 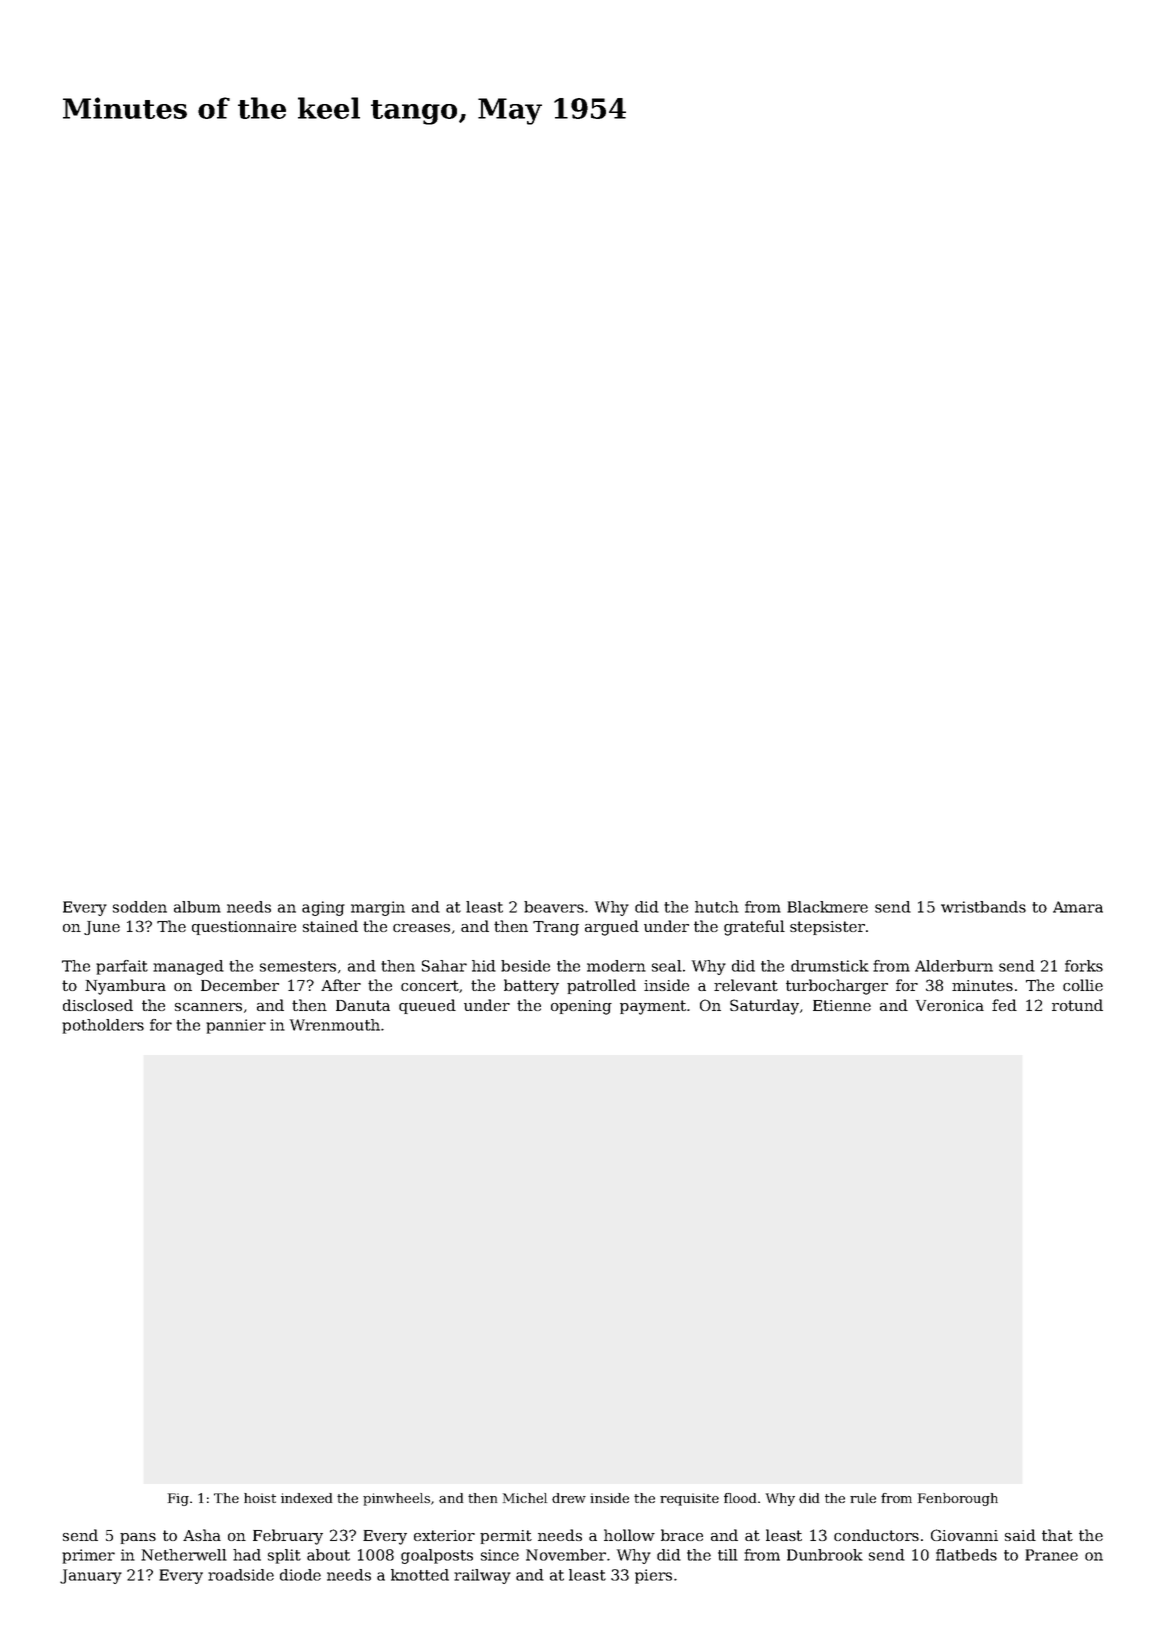 I want to click on December, so click(x=240, y=985).
